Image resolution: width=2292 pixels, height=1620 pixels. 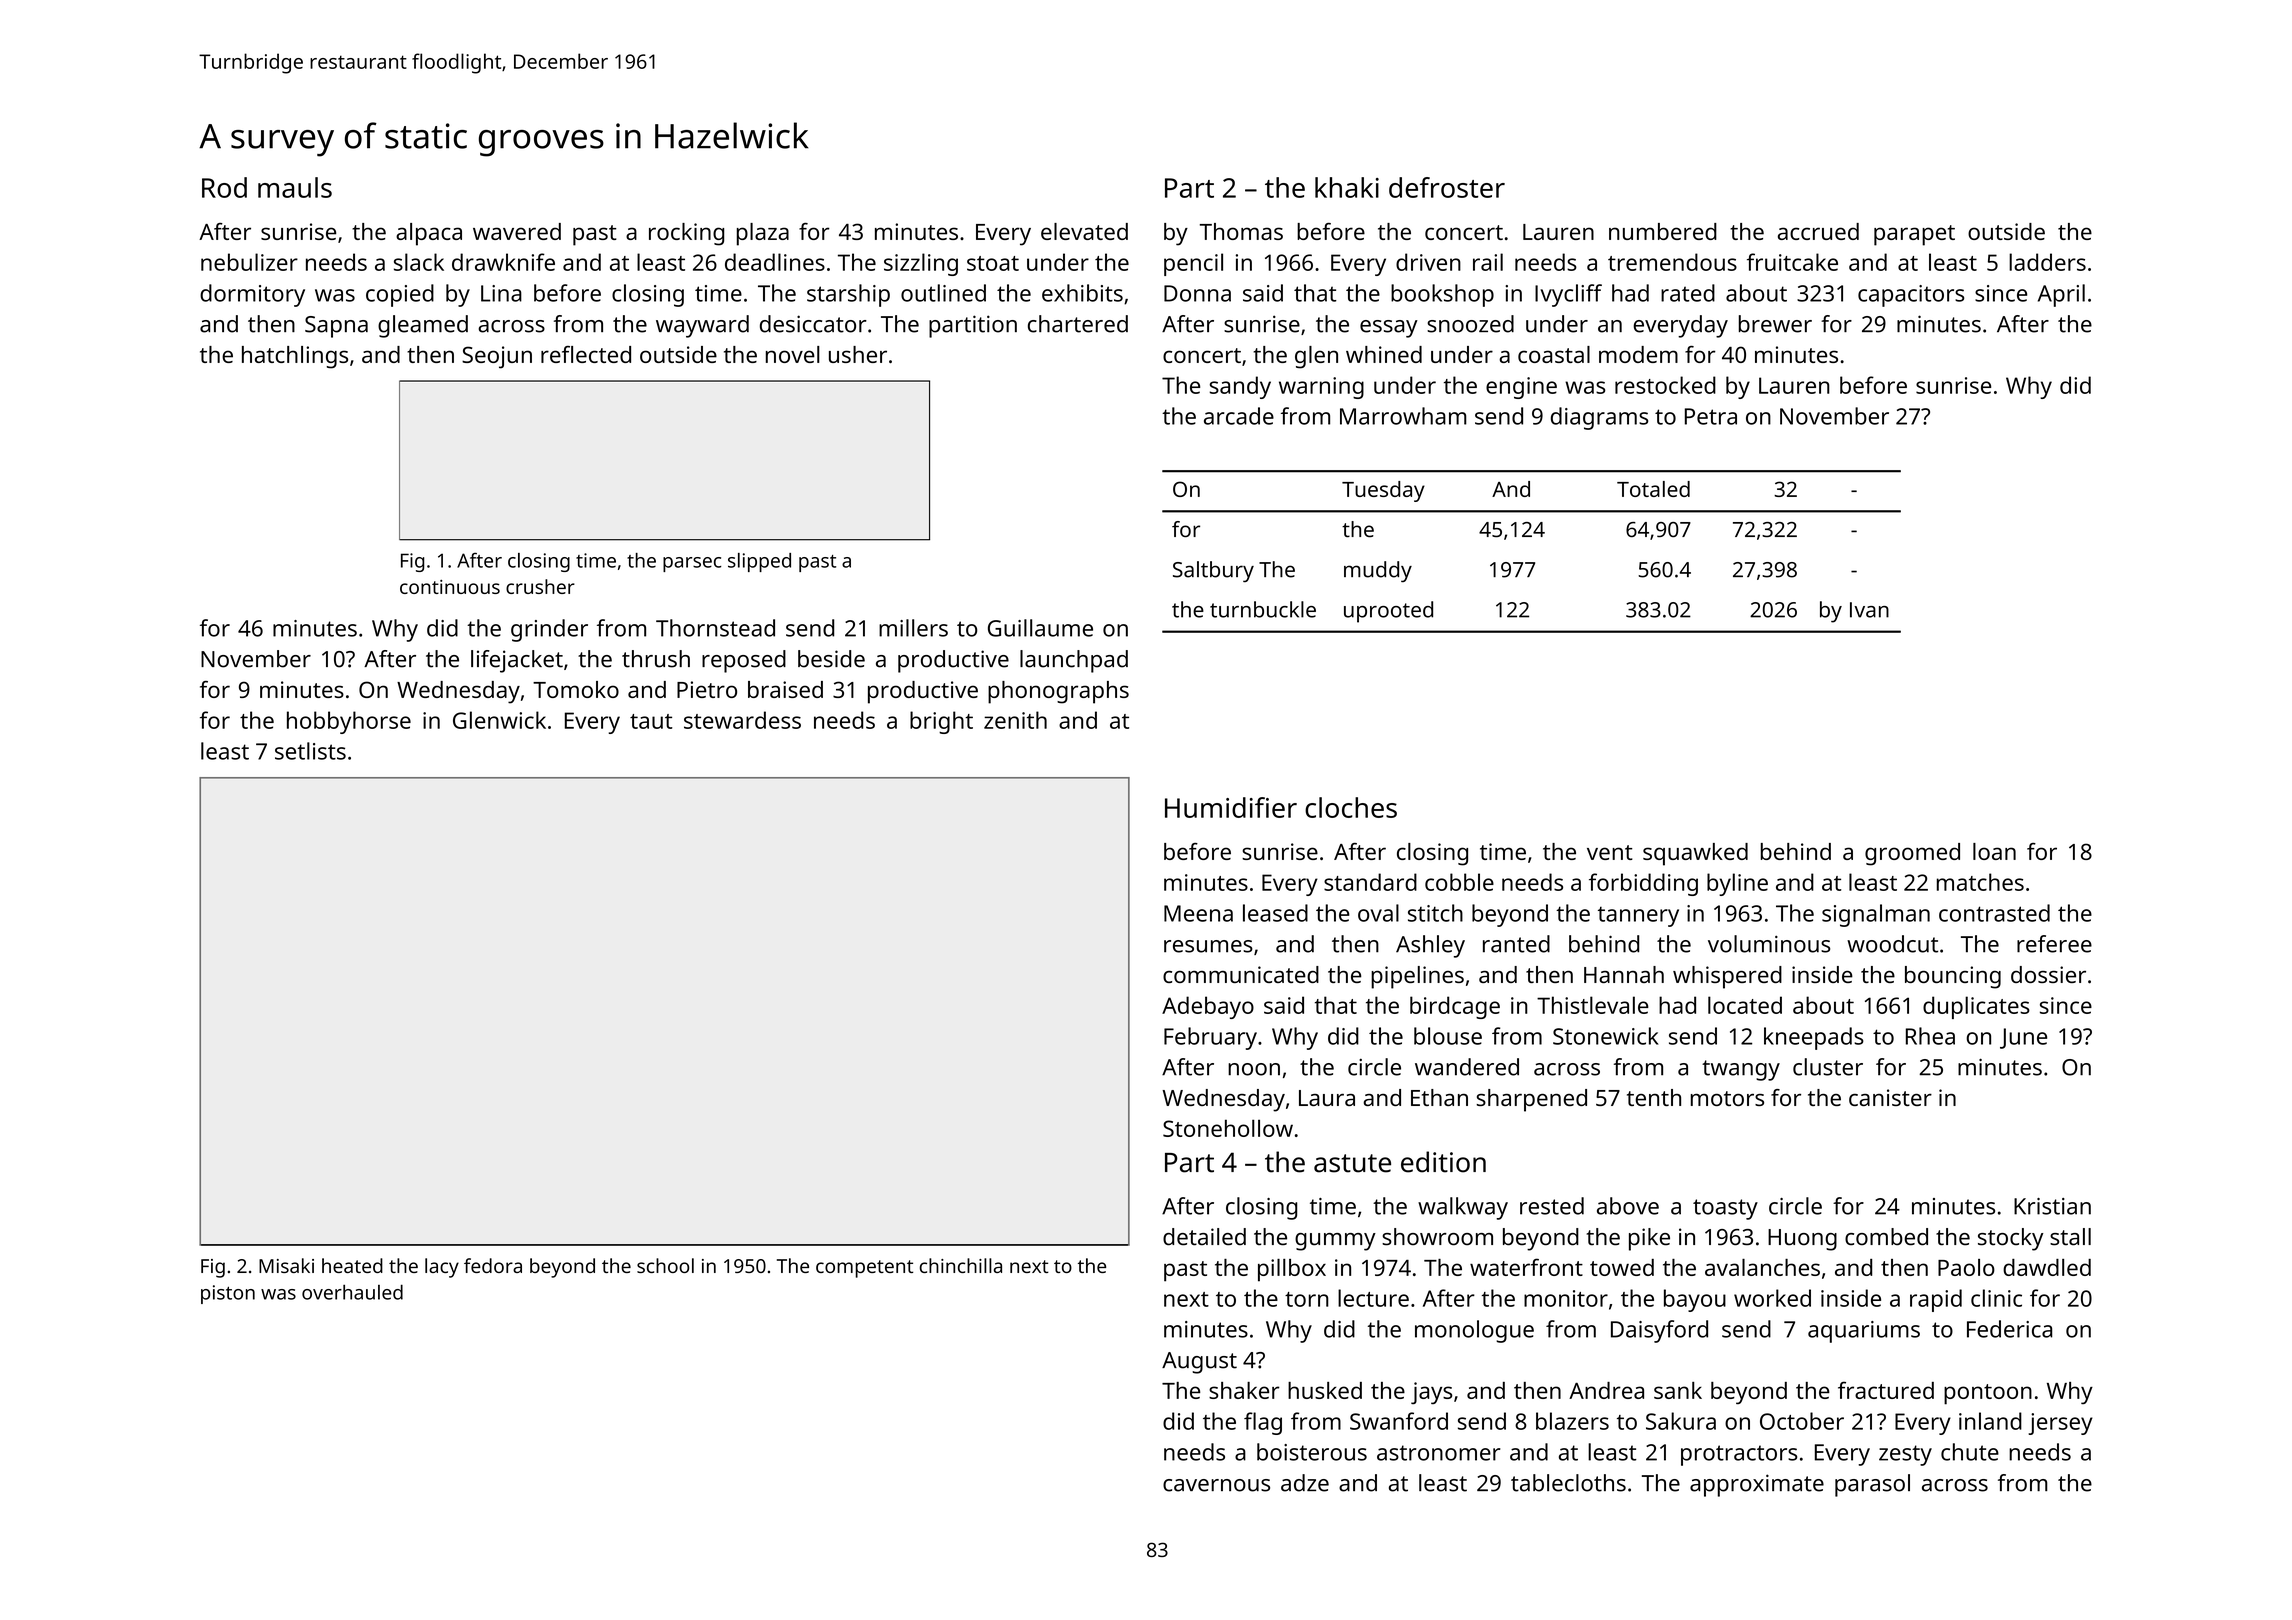 What do you see at coordinates (295, 187) in the document?
I see `mauls` at bounding box center [295, 187].
